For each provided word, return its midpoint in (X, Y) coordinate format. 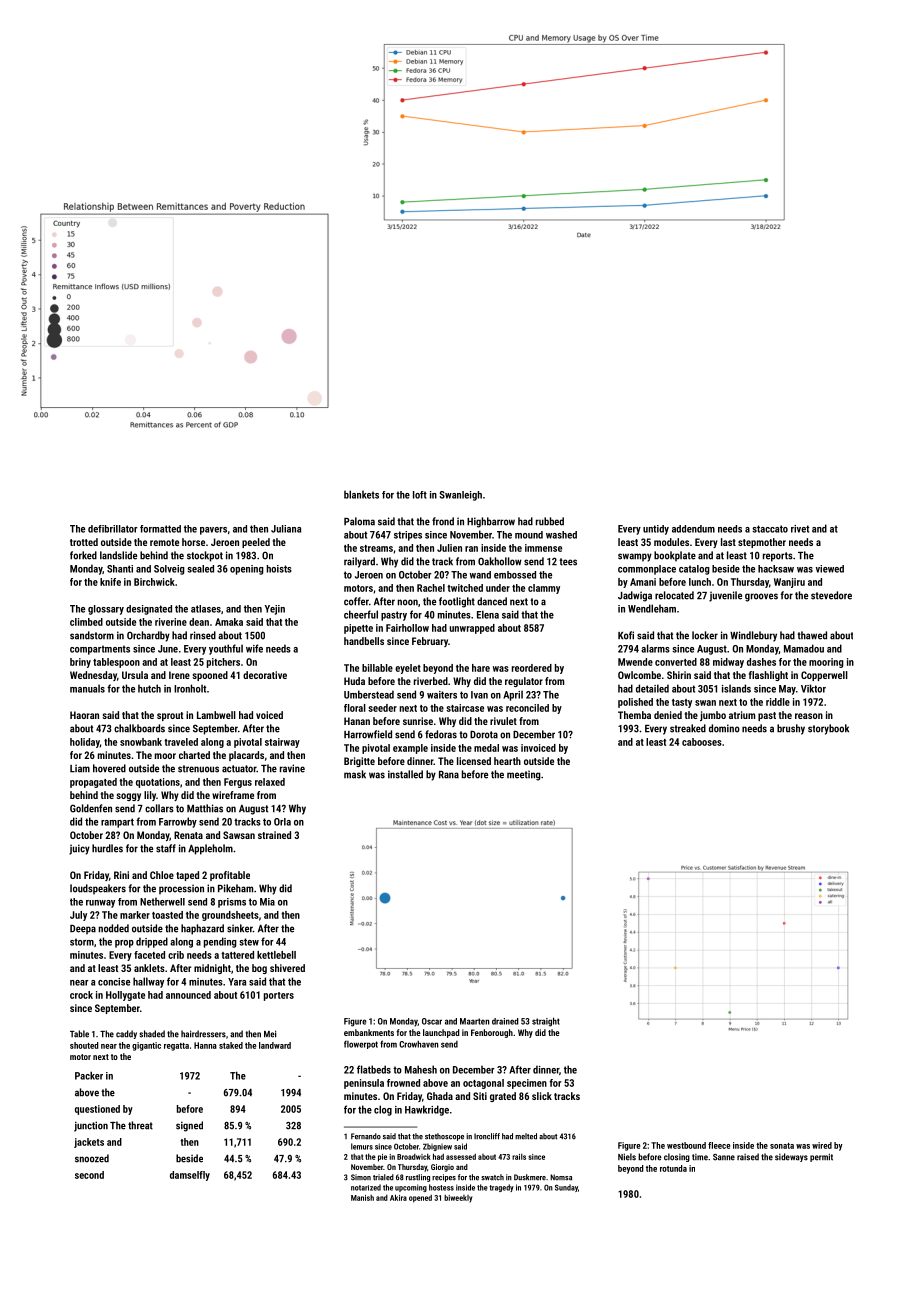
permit (821, 1157)
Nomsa (561, 1177)
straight (546, 1022)
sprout (170, 716)
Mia (267, 902)
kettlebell (276, 955)
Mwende (635, 662)
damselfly (190, 1176)
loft (420, 495)
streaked (688, 728)
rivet (800, 529)
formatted (160, 529)
